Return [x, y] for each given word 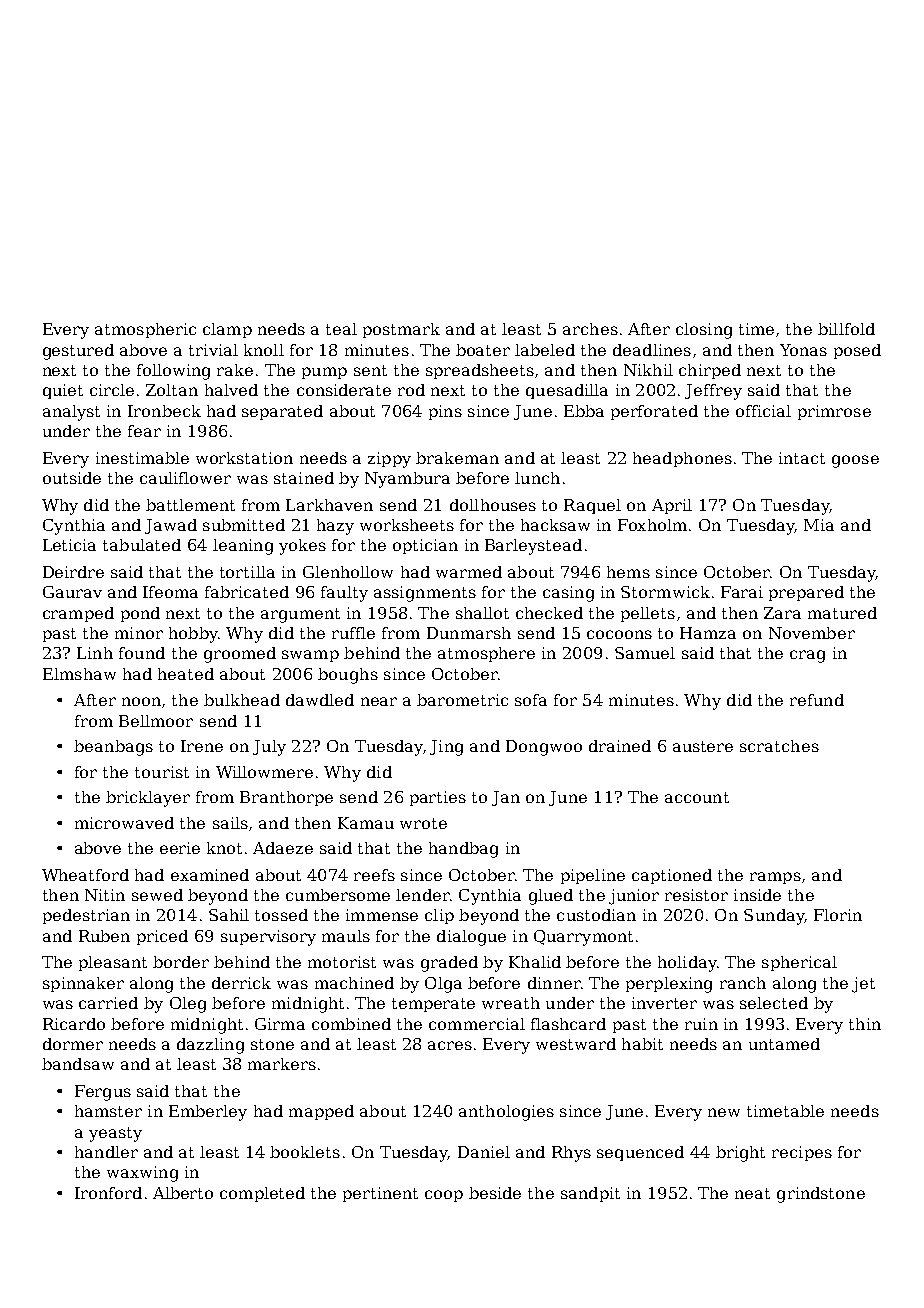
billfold [846, 329]
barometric [462, 700]
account [697, 797]
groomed [240, 655]
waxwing [142, 1174]
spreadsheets [480, 371]
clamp [227, 330]
